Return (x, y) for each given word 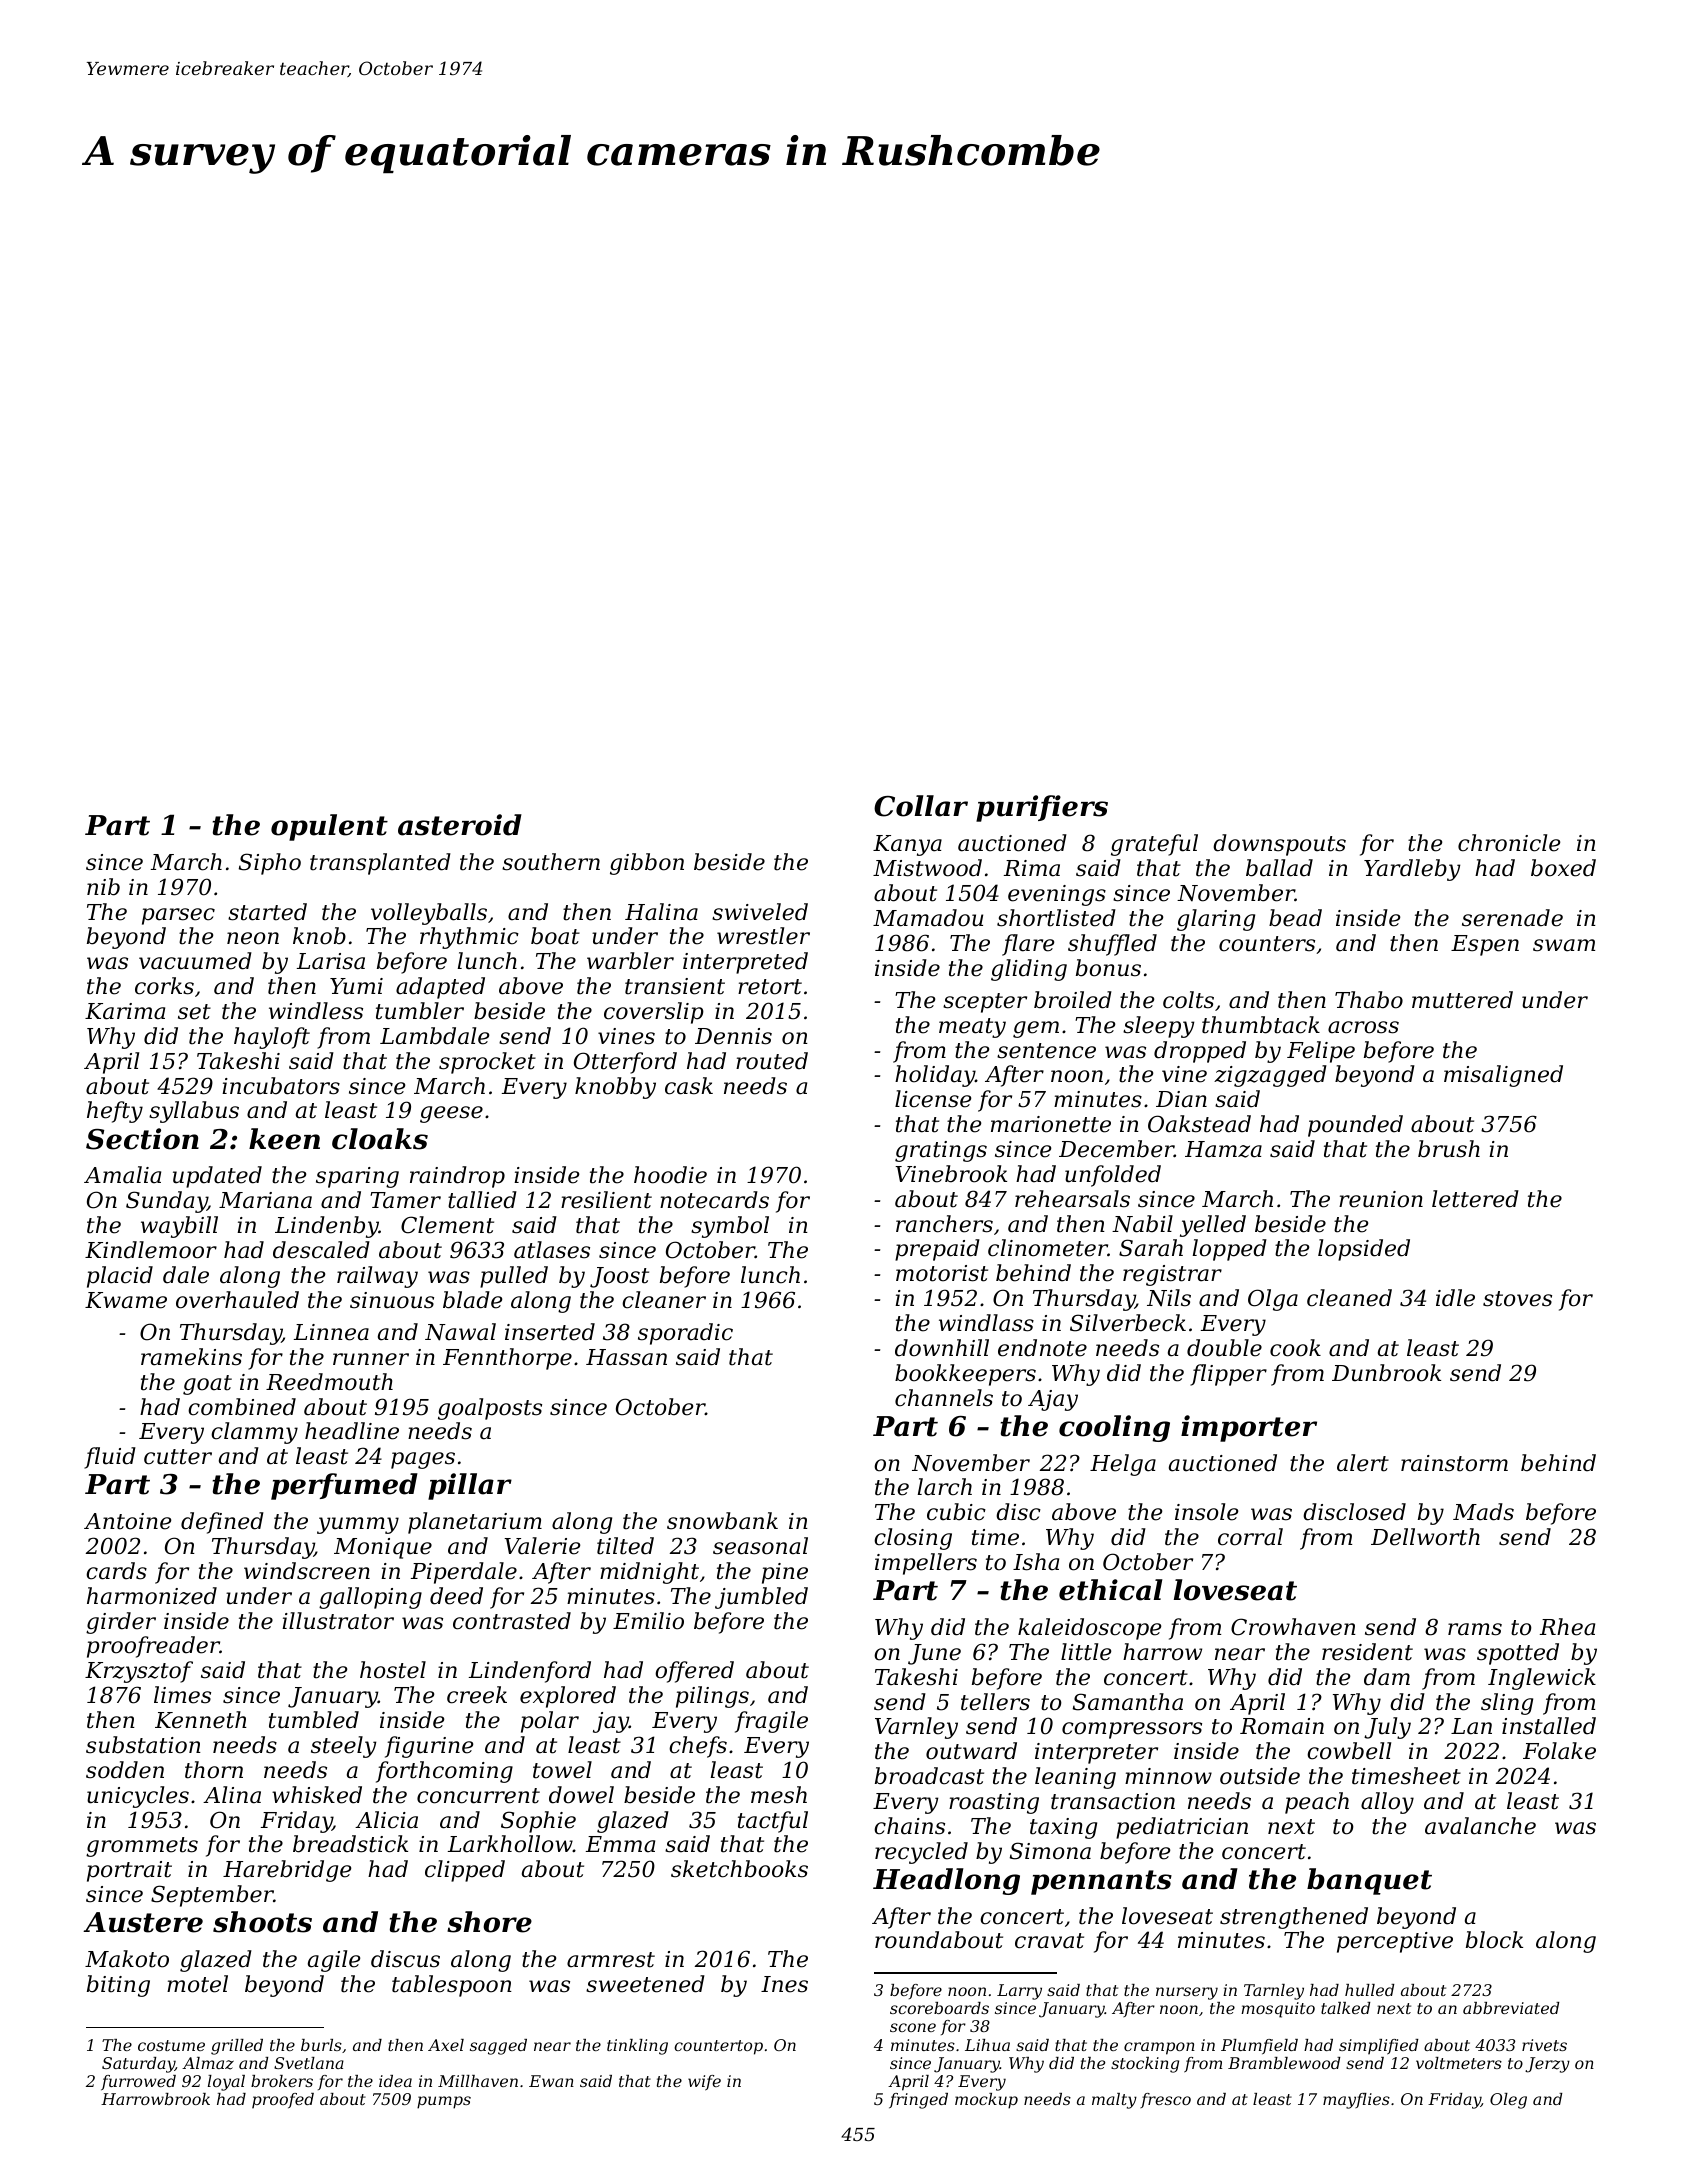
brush (1449, 1149)
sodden (125, 1770)
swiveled (760, 912)
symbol (730, 1227)
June (934, 1654)
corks (164, 986)
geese (451, 1114)
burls (321, 2045)
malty (1114, 2101)
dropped (1200, 1052)
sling (1507, 1704)
